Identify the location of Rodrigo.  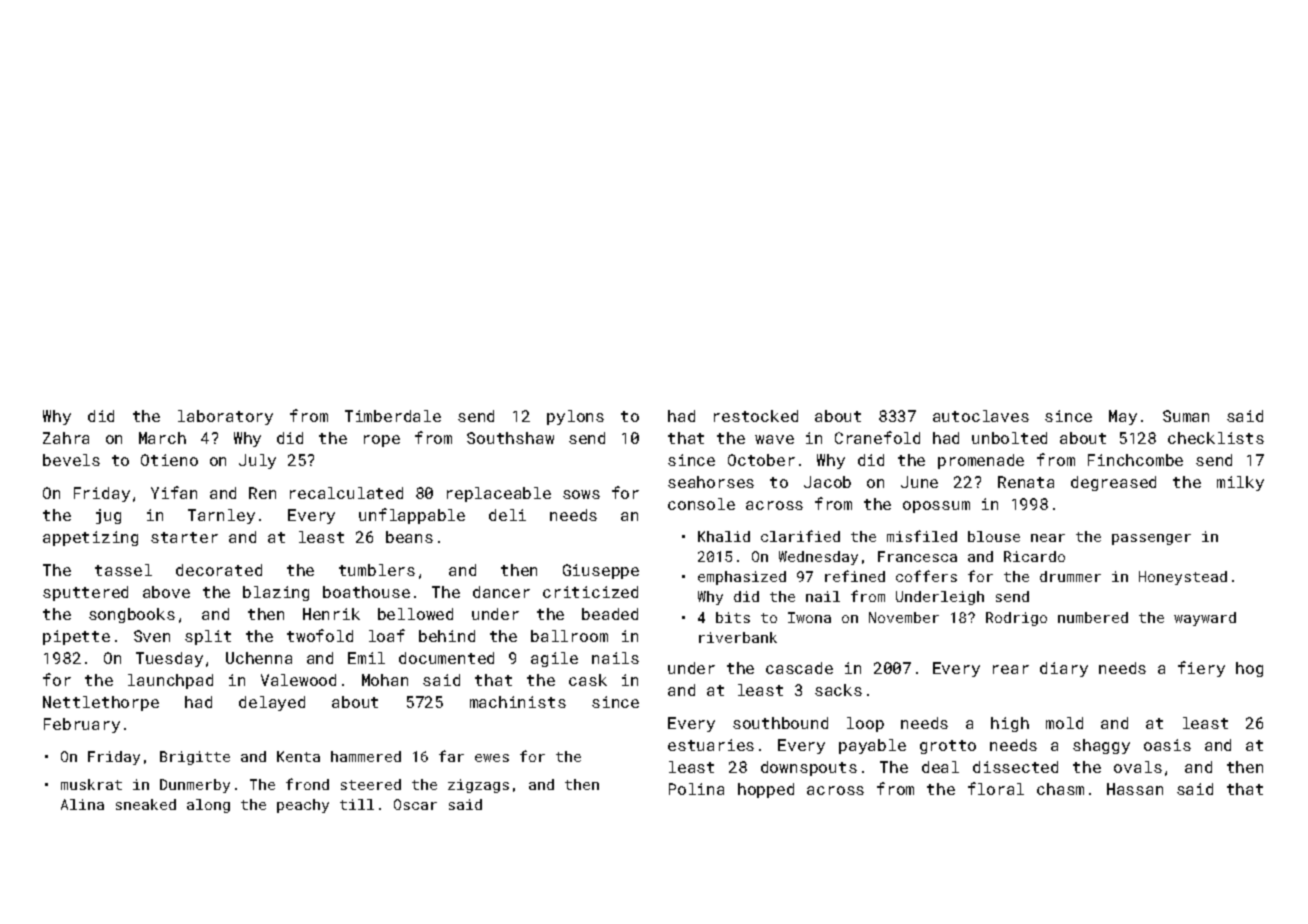
(1016, 619).
